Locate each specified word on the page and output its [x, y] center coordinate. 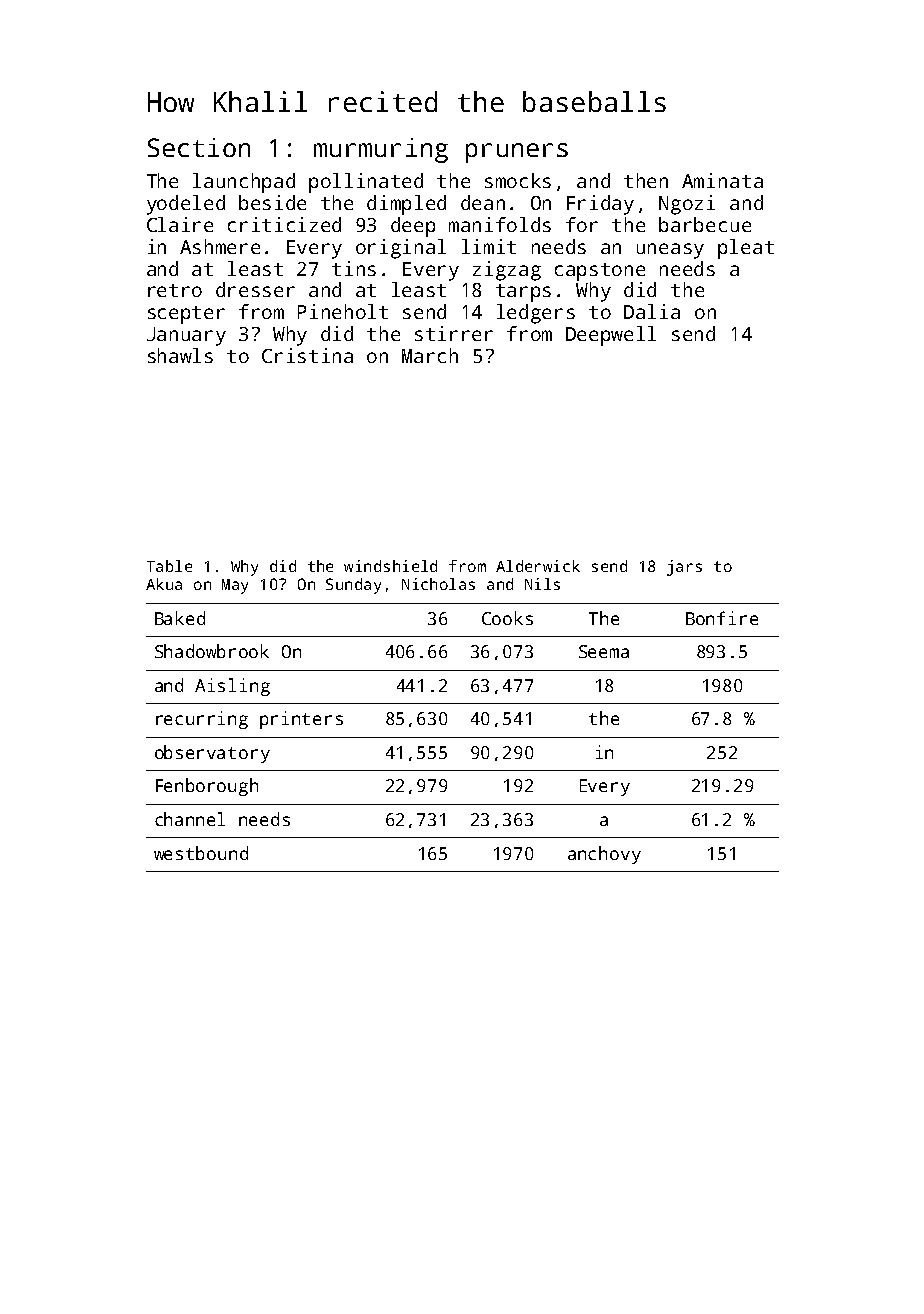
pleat [746, 249]
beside [272, 202]
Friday [600, 205]
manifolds [500, 224]
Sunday [353, 586]
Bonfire [722, 618]
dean [483, 202]
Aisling [232, 687]
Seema [604, 651]
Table [169, 566]
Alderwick [538, 566]
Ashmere [220, 246]
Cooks [507, 618]
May [235, 586]
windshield [390, 566]
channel [190, 819]
